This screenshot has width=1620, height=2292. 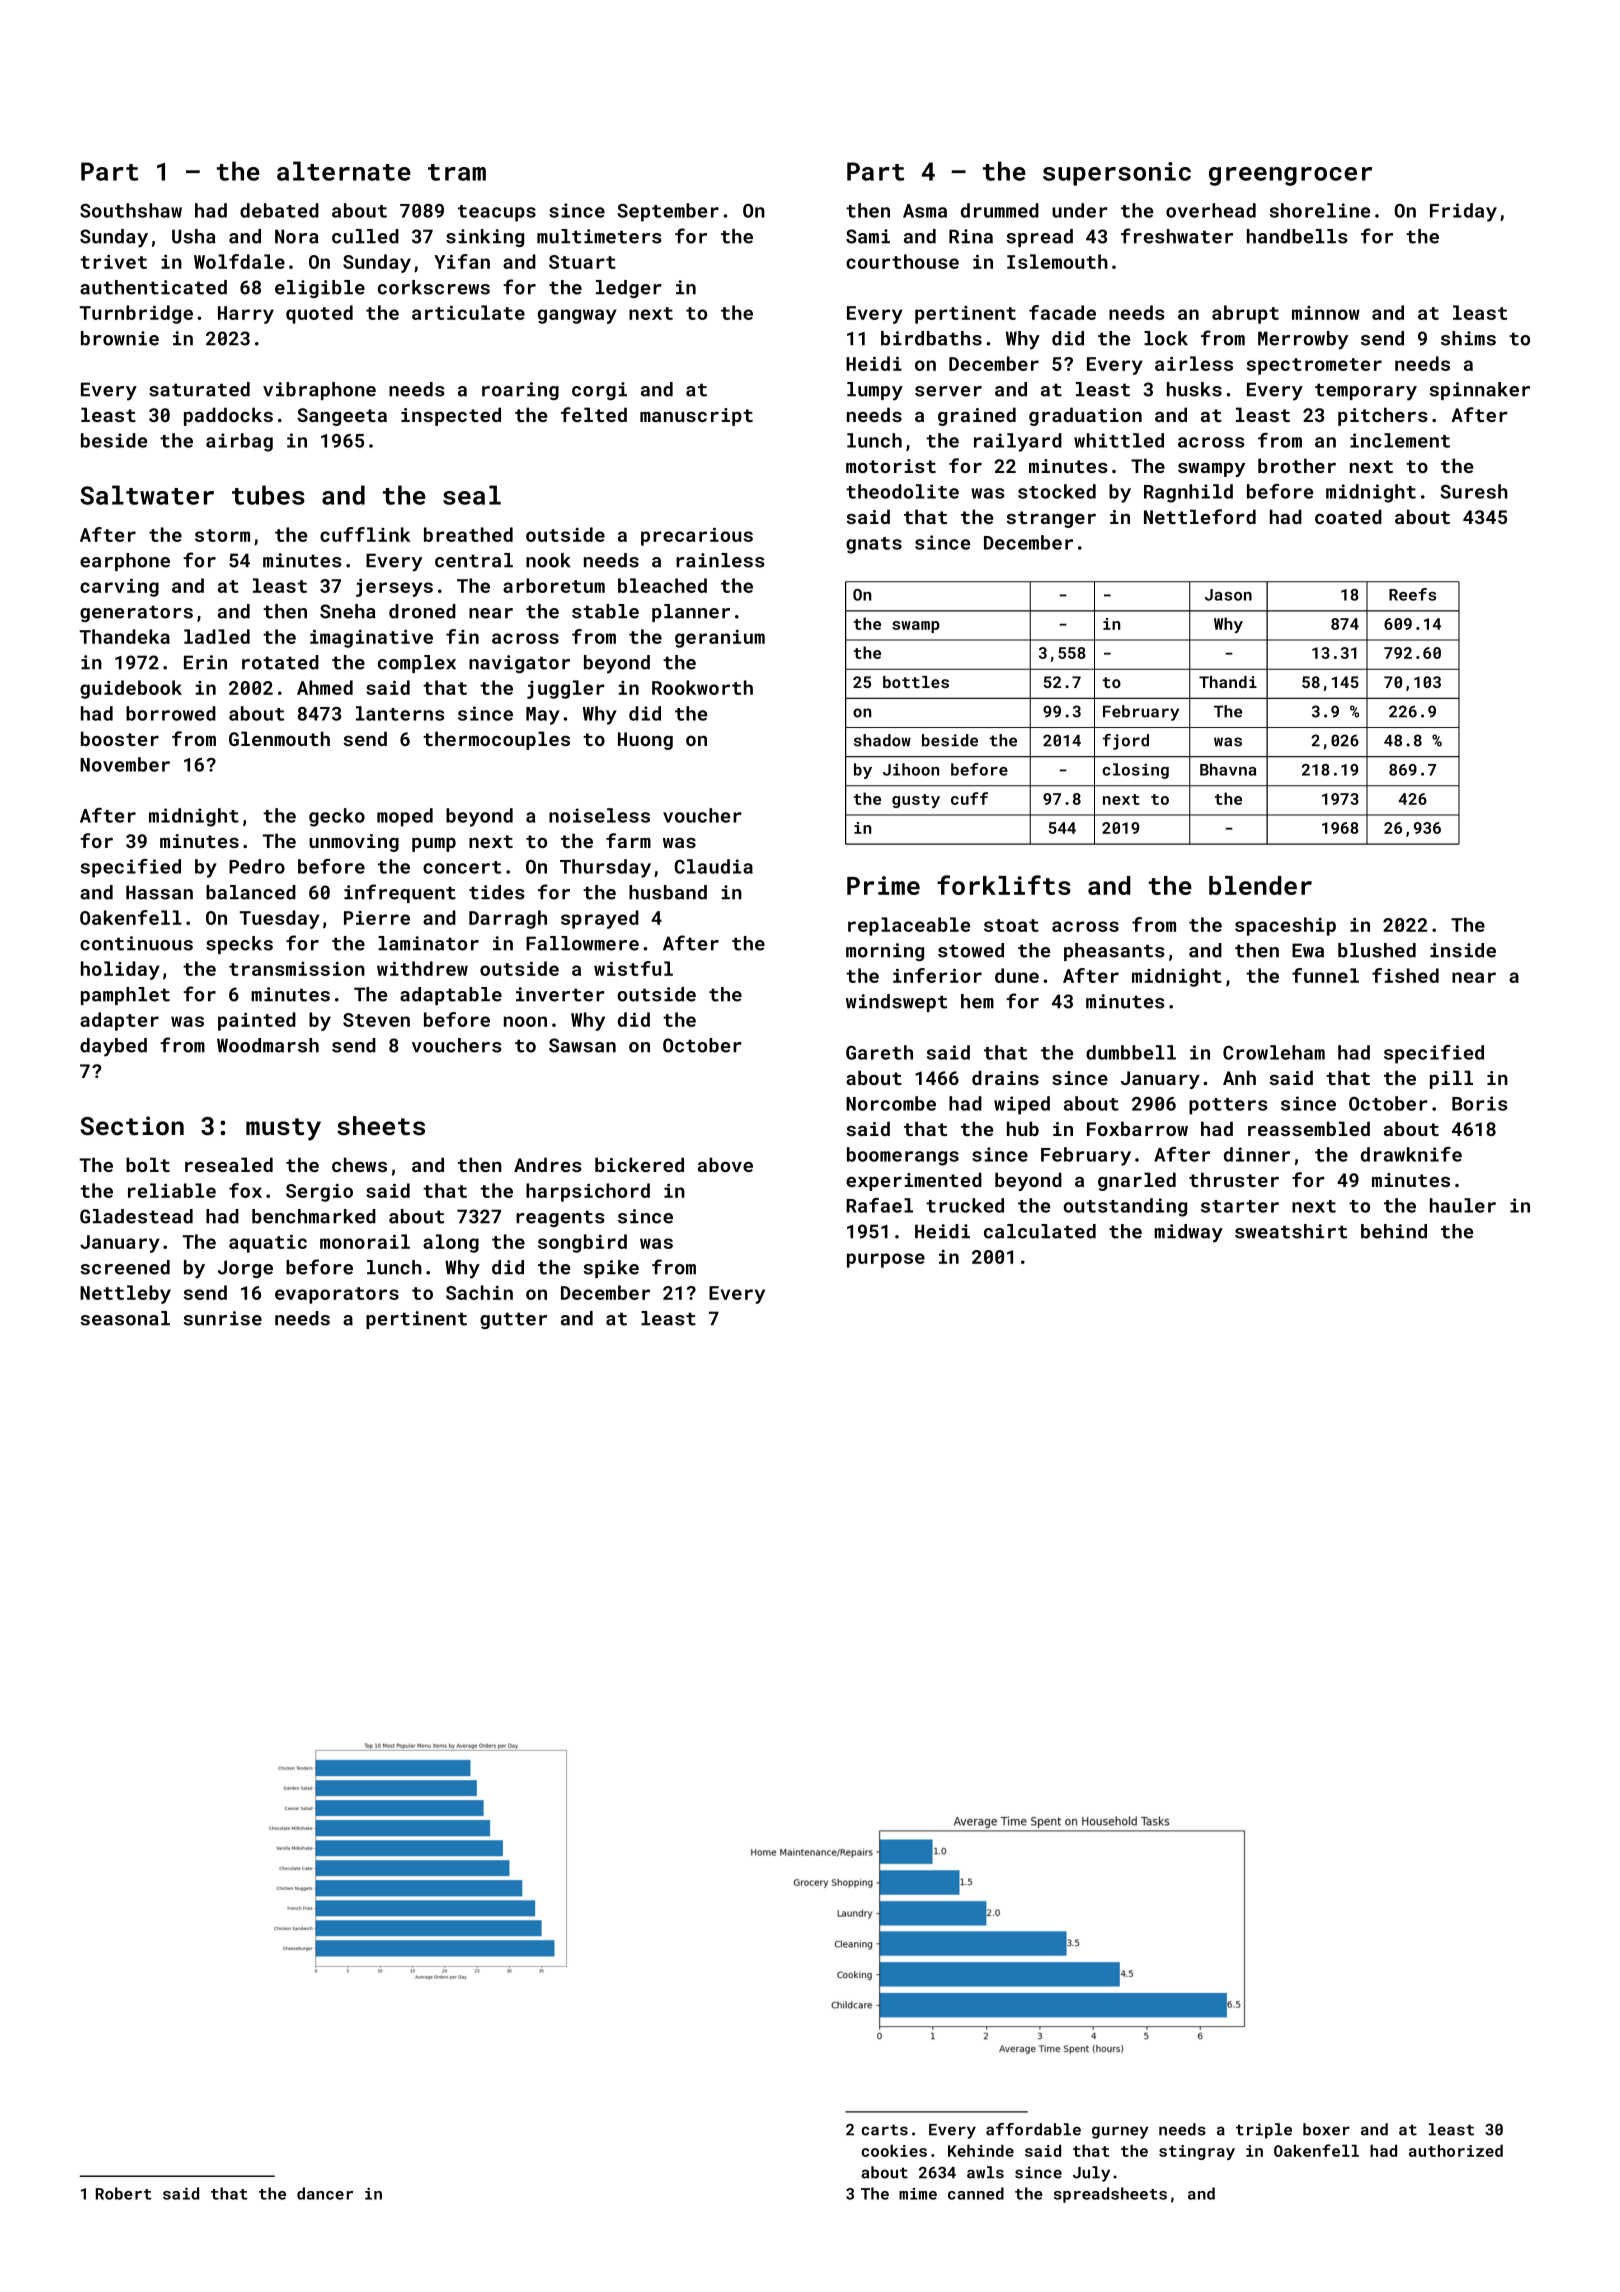 What do you see at coordinates (344, 171) in the screenshot?
I see `alternate` at bounding box center [344, 171].
